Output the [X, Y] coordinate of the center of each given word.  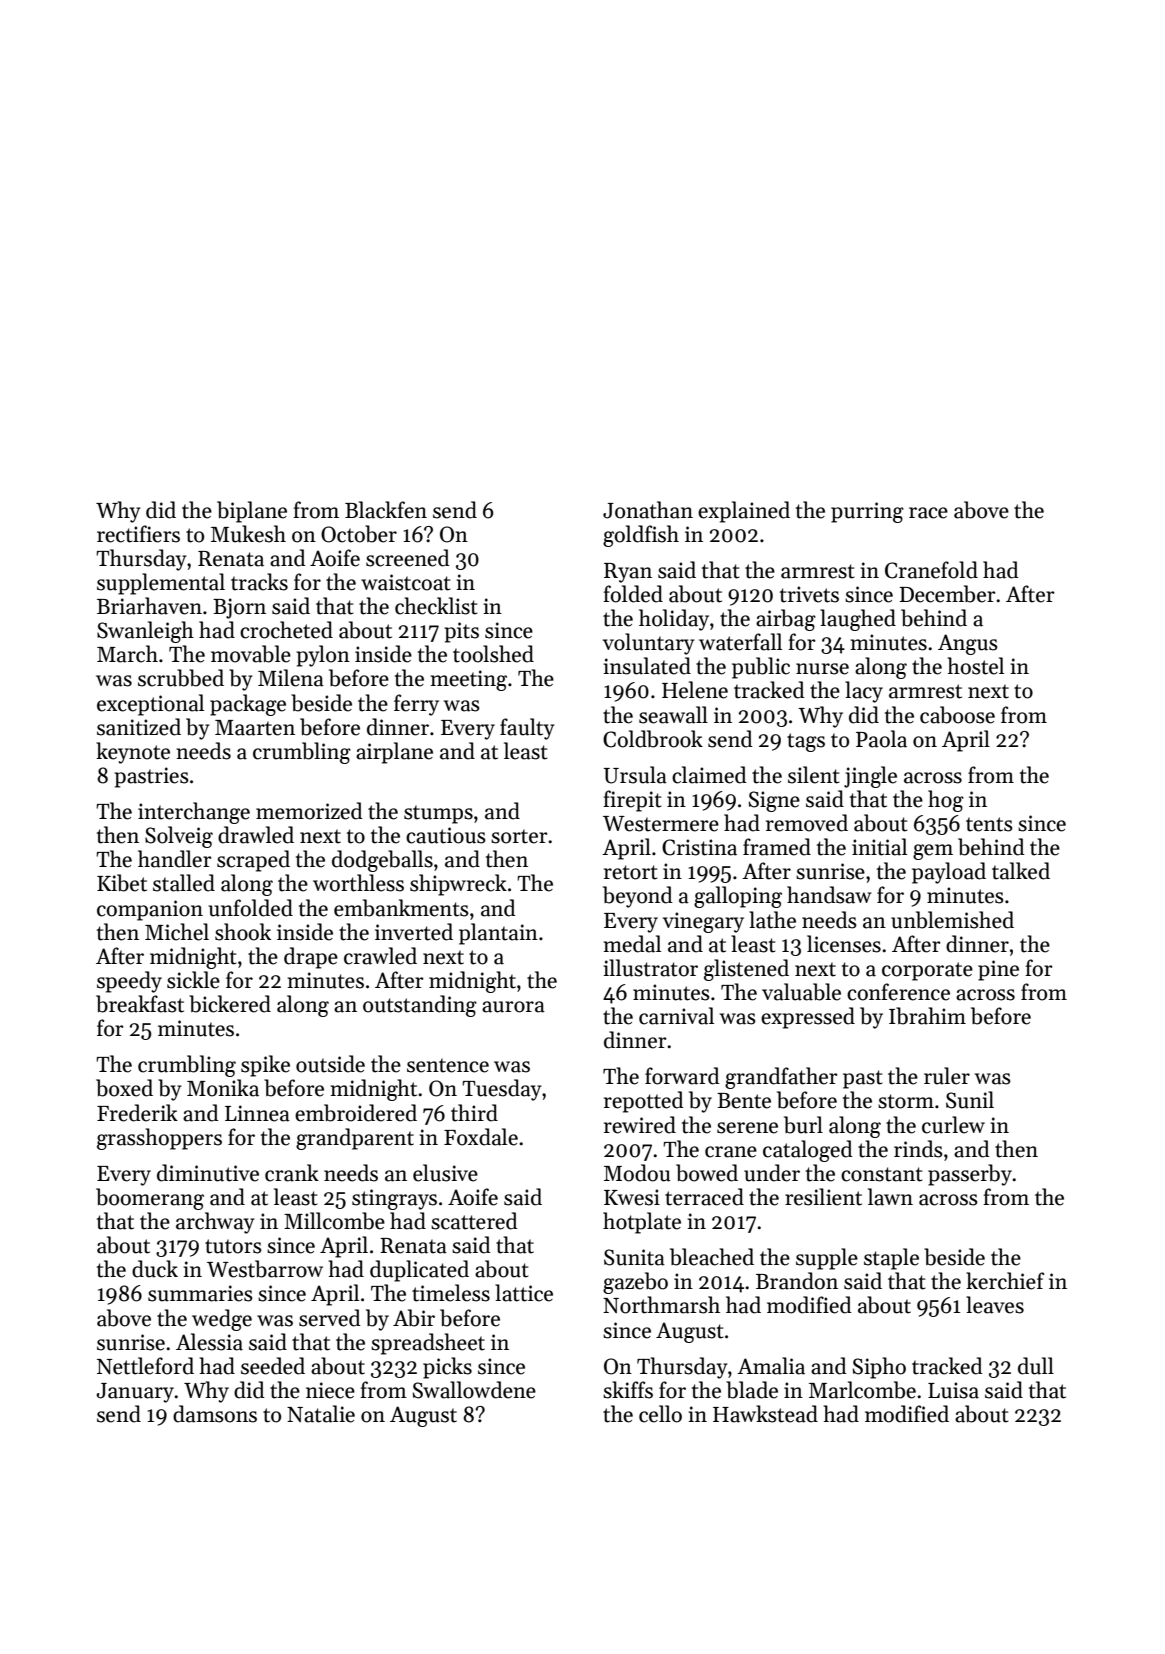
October [359, 534]
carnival [676, 1016]
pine [998, 970]
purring [867, 512]
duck [155, 1269]
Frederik [137, 1113]
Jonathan [648, 510]
